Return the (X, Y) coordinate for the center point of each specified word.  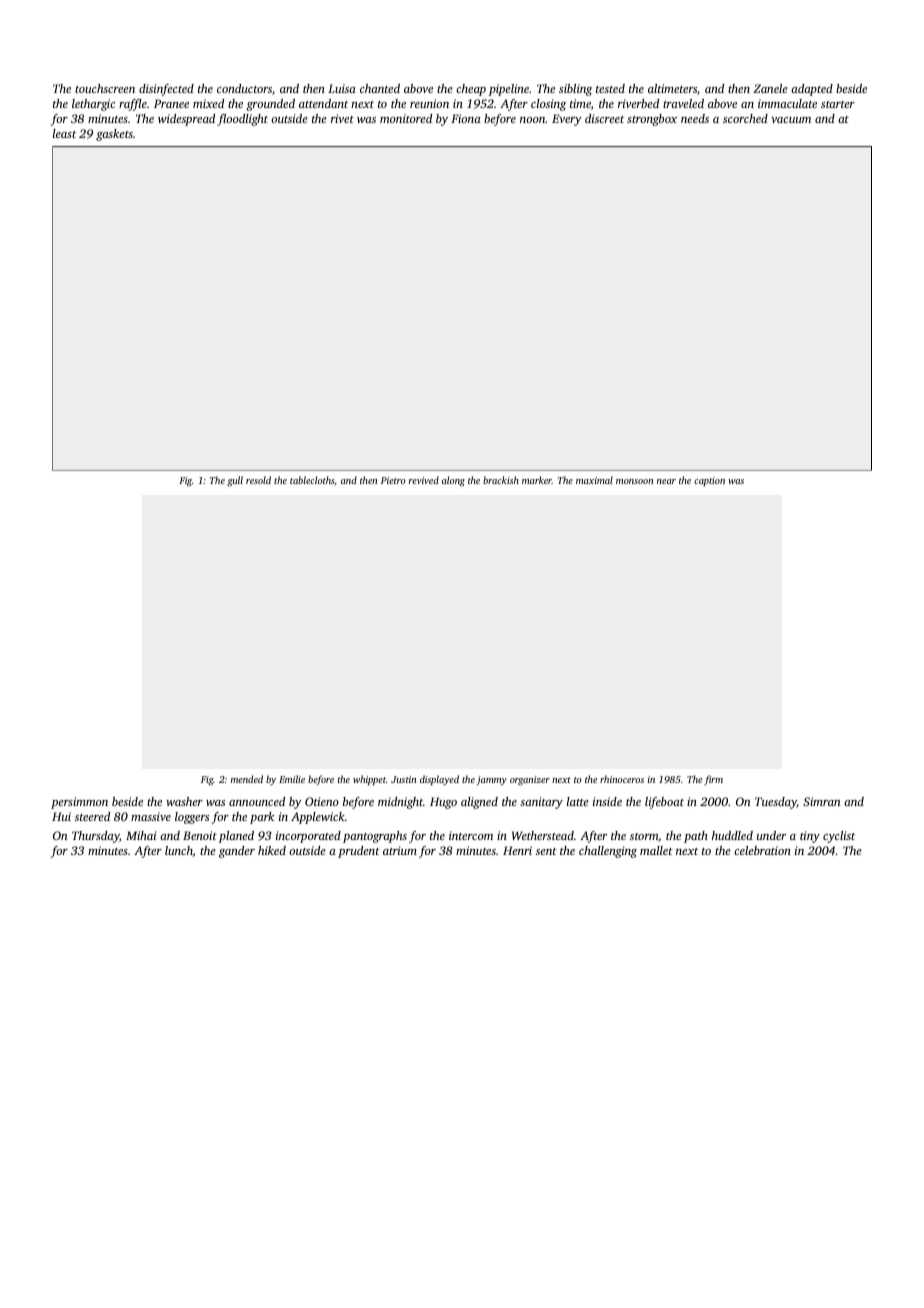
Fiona (466, 118)
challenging (608, 852)
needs (695, 118)
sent (546, 851)
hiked (272, 850)
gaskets (114, 135)
